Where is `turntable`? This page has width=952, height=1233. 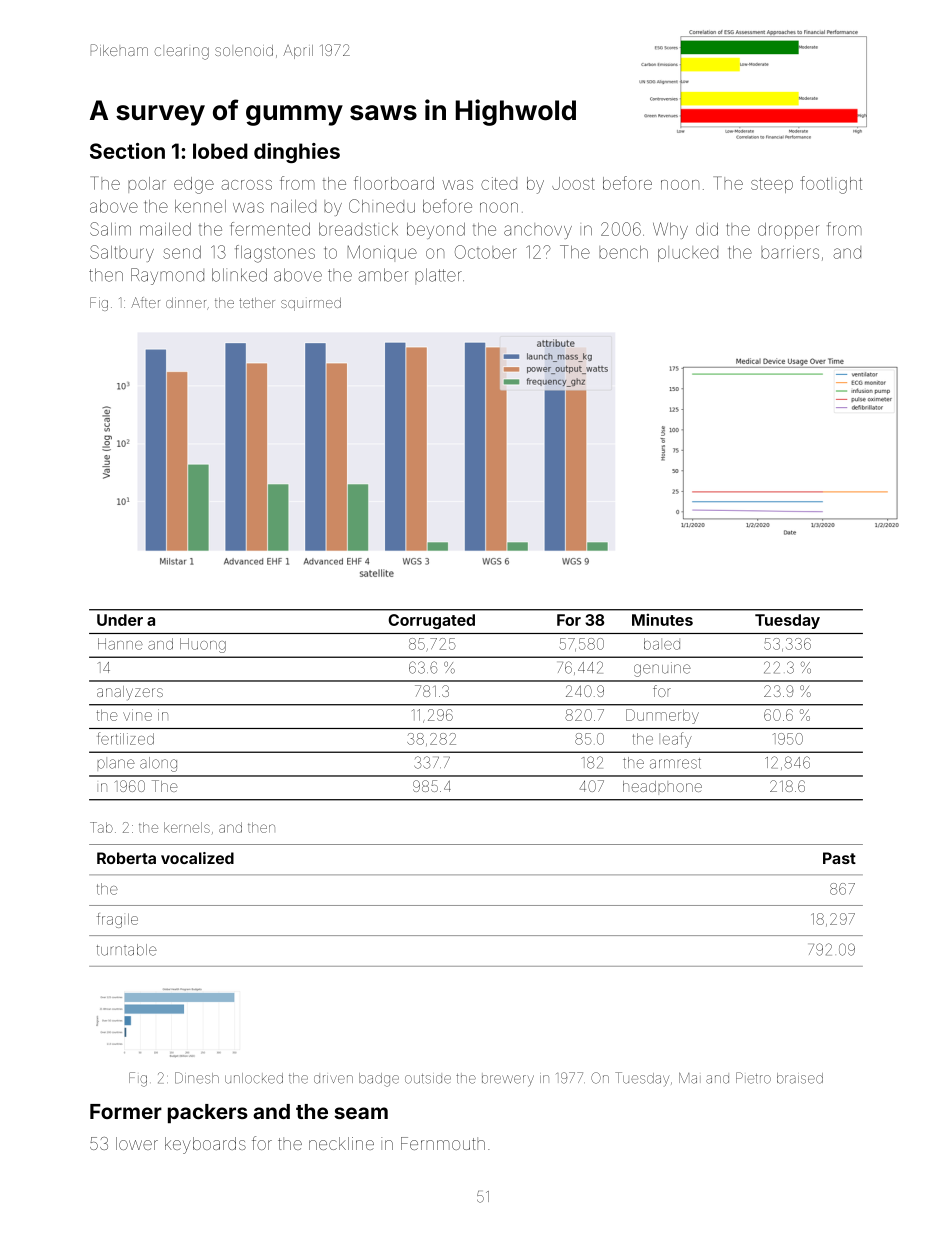
turntable is located at coordinates (127, 950).
